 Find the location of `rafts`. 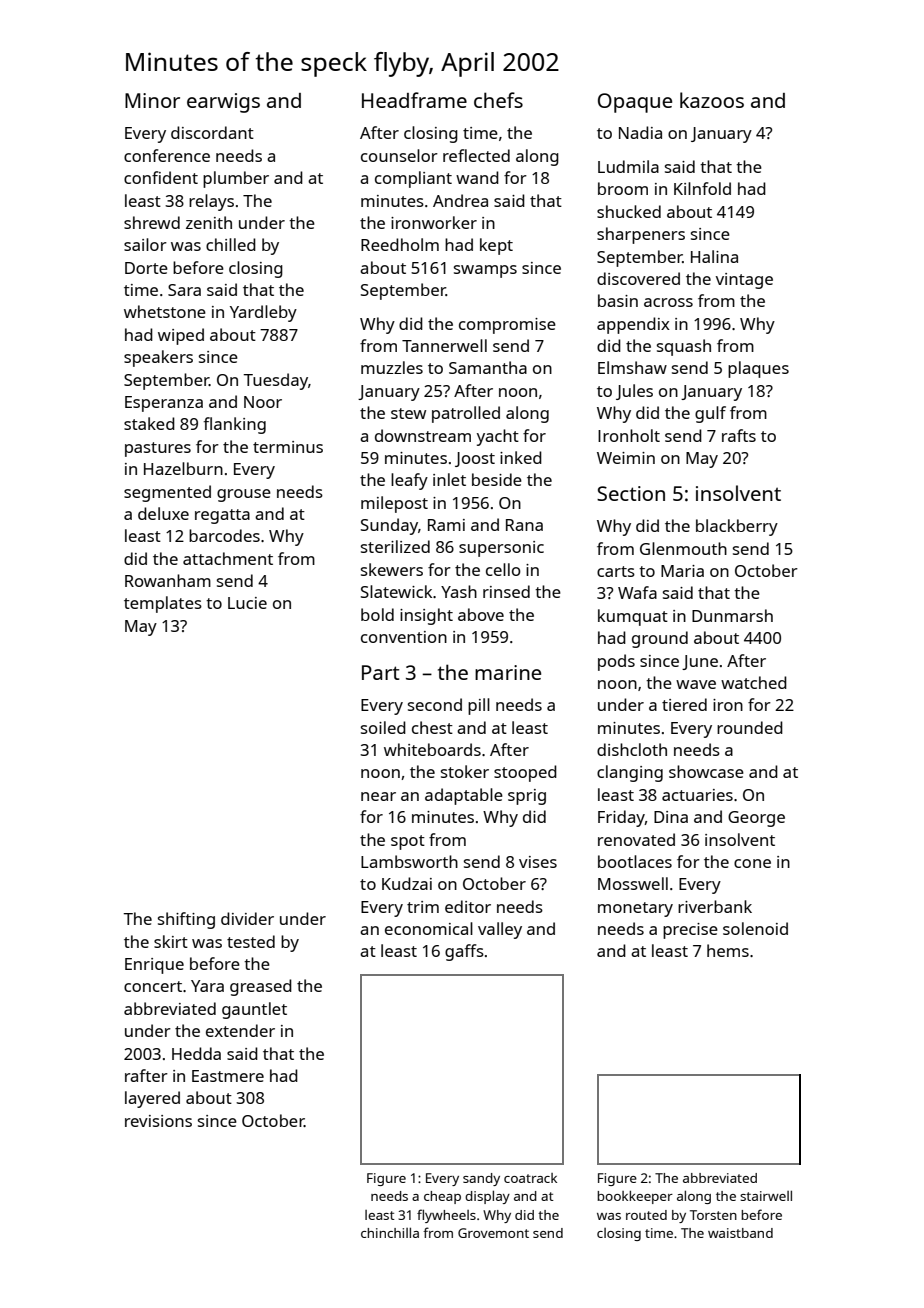

rafts is located at coordinates (739, 435).
